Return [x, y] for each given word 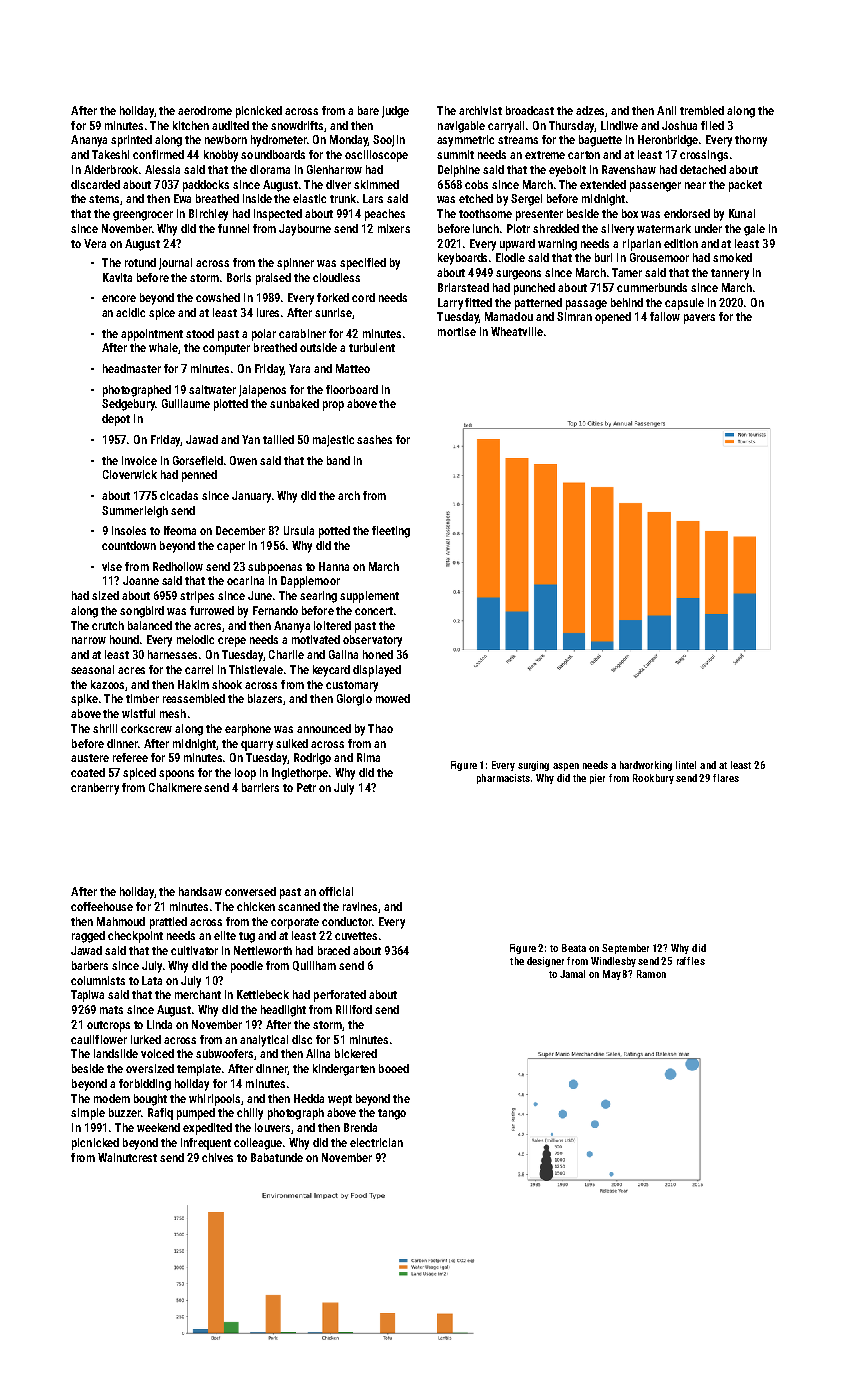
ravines [360, 906]
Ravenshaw [629, 169]
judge [395, 112]
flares [726, 778]
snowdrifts [297, 125]
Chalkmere [175, 787]
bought [150, 1100]
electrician [376, 1142]
